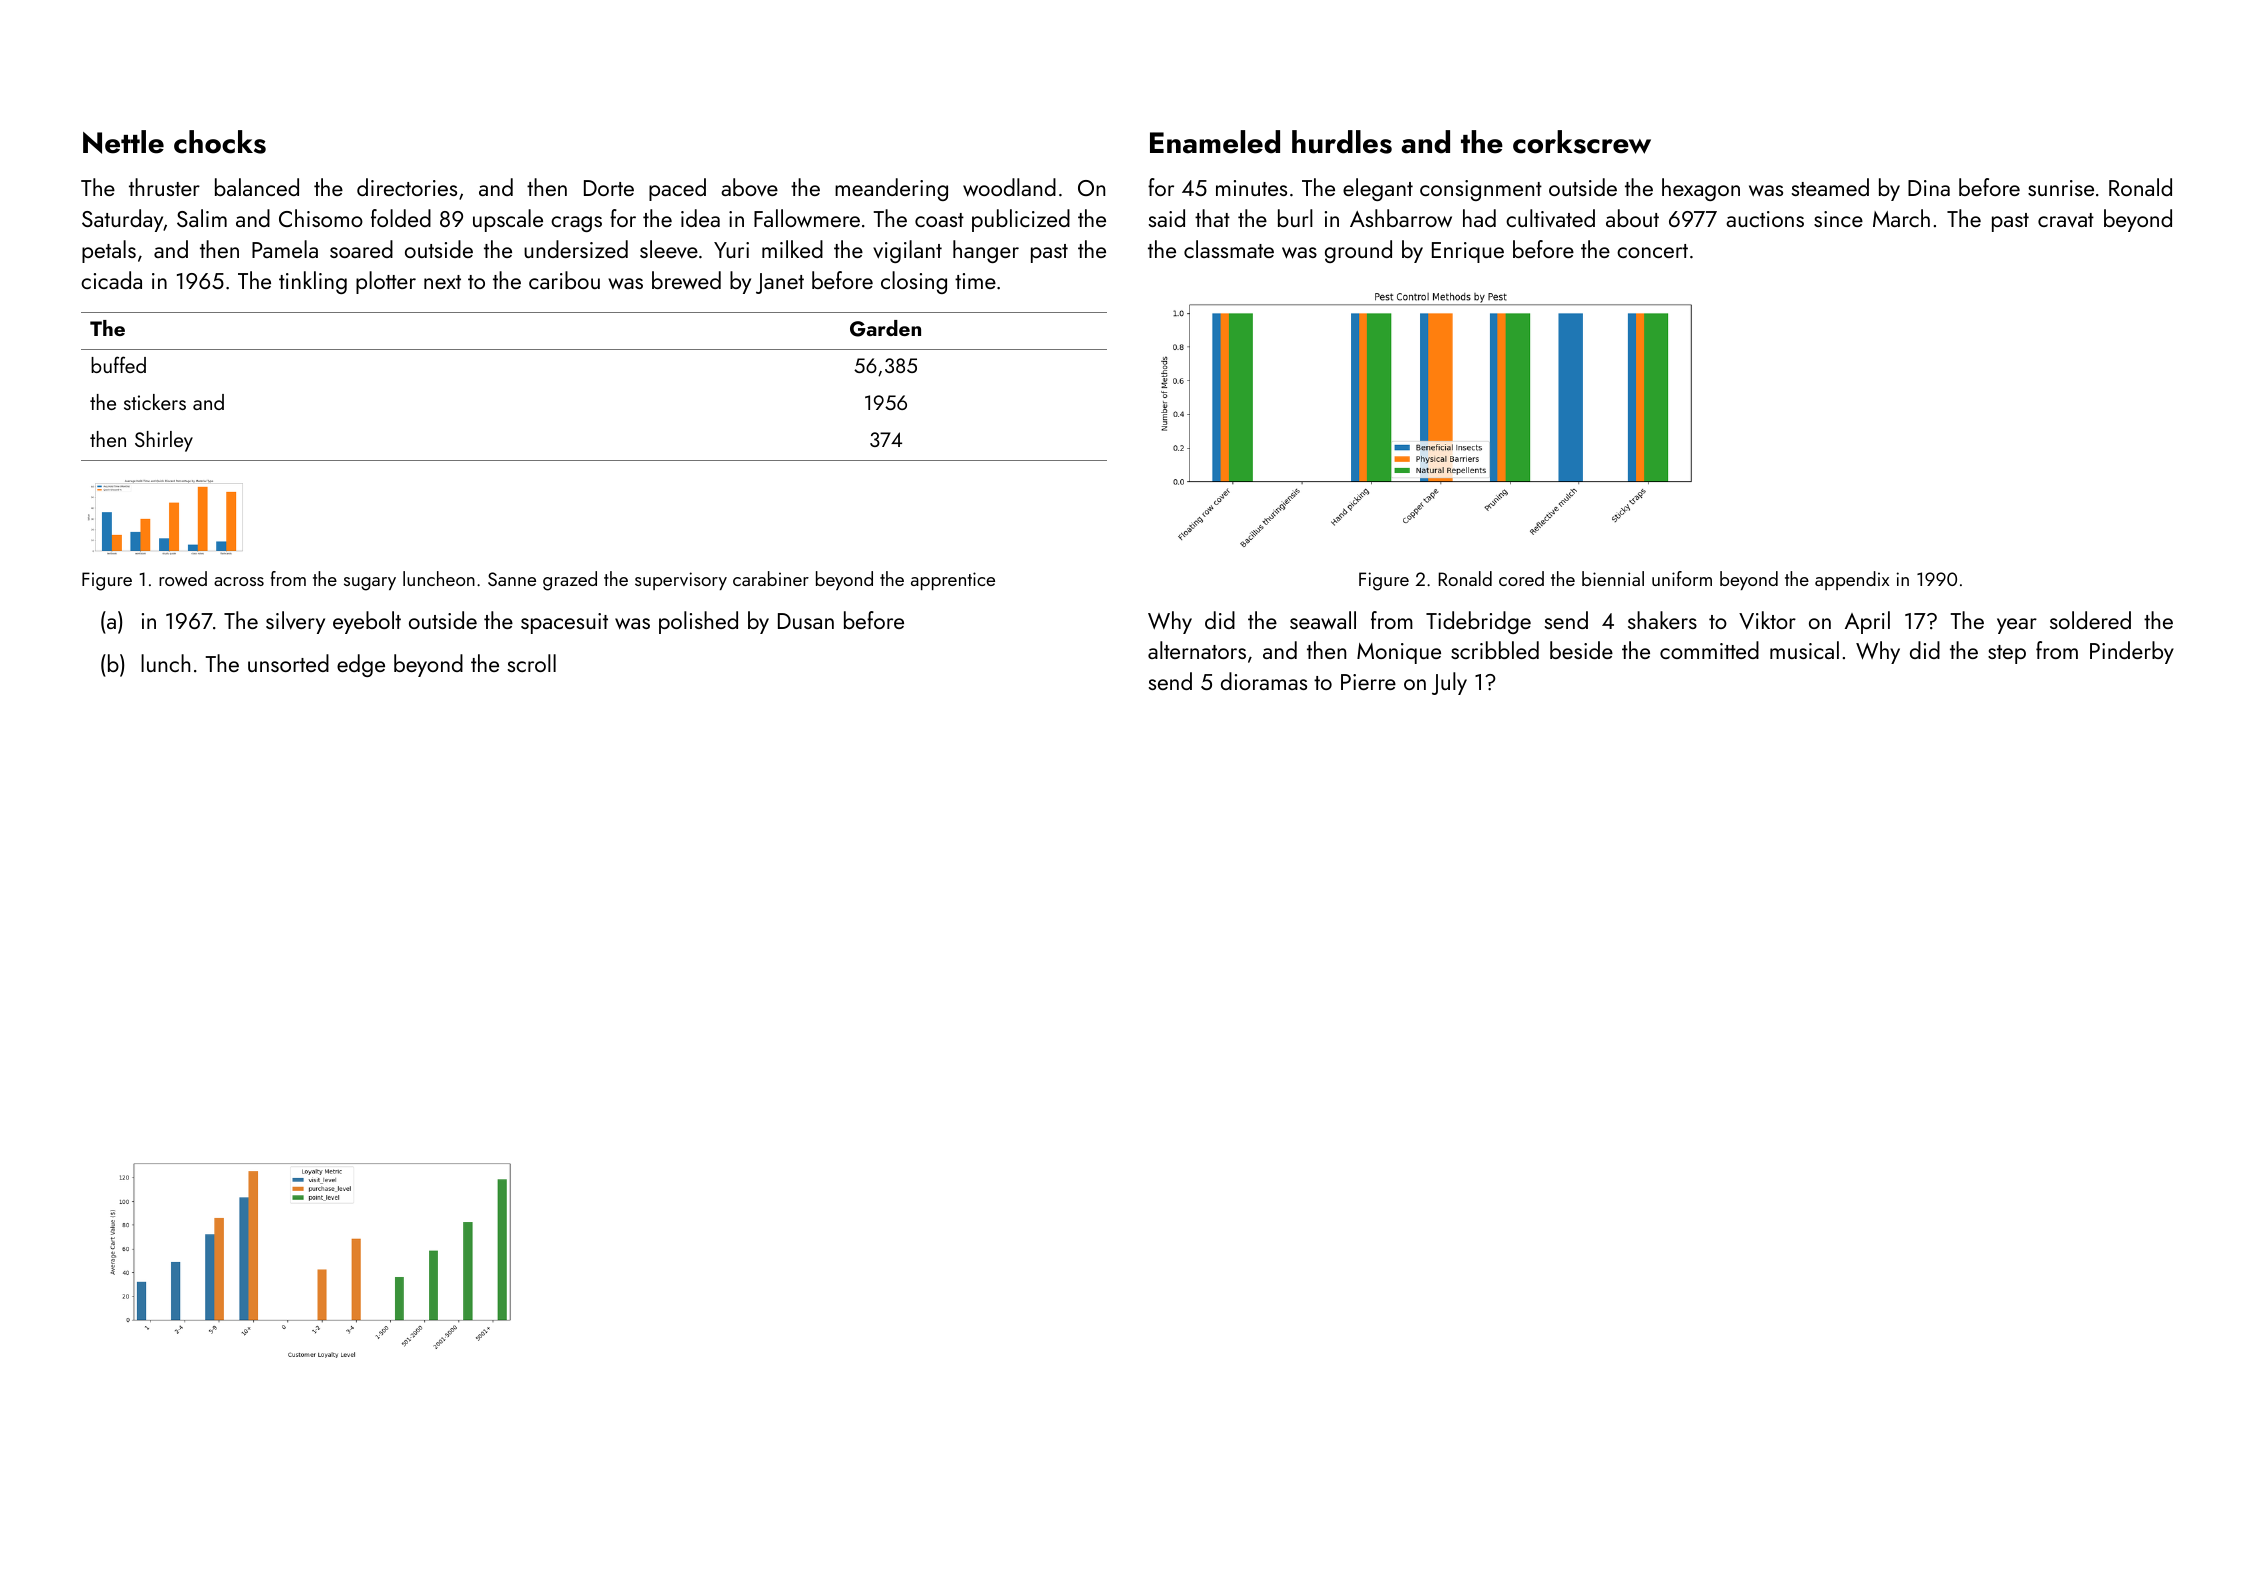 The image size is (2255, 1595). I want to click on Pierre, so click(1368, 682).
